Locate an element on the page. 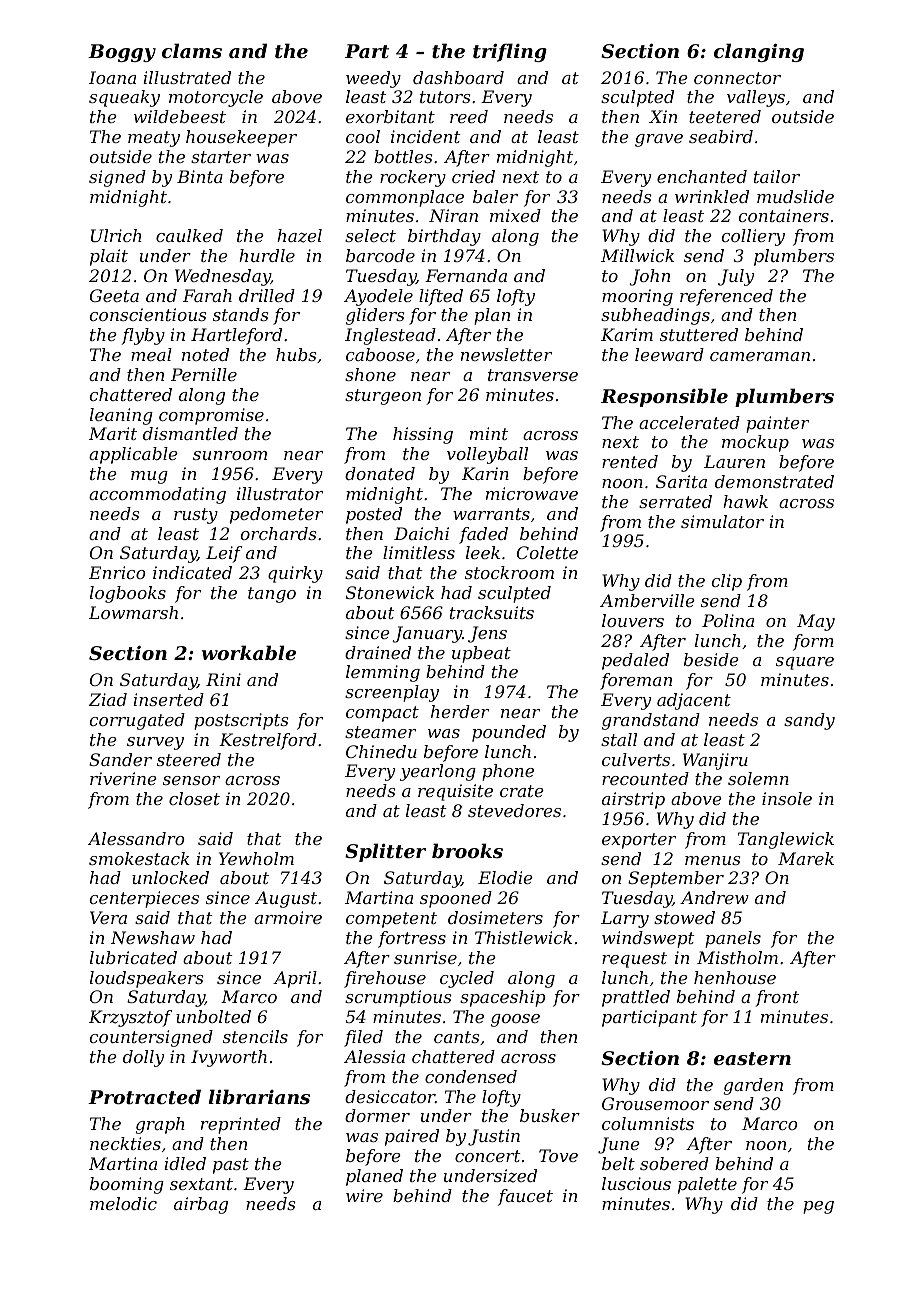 The width and height of the image is (924, 1308). faucet is located at coordinates (525, 1197).
